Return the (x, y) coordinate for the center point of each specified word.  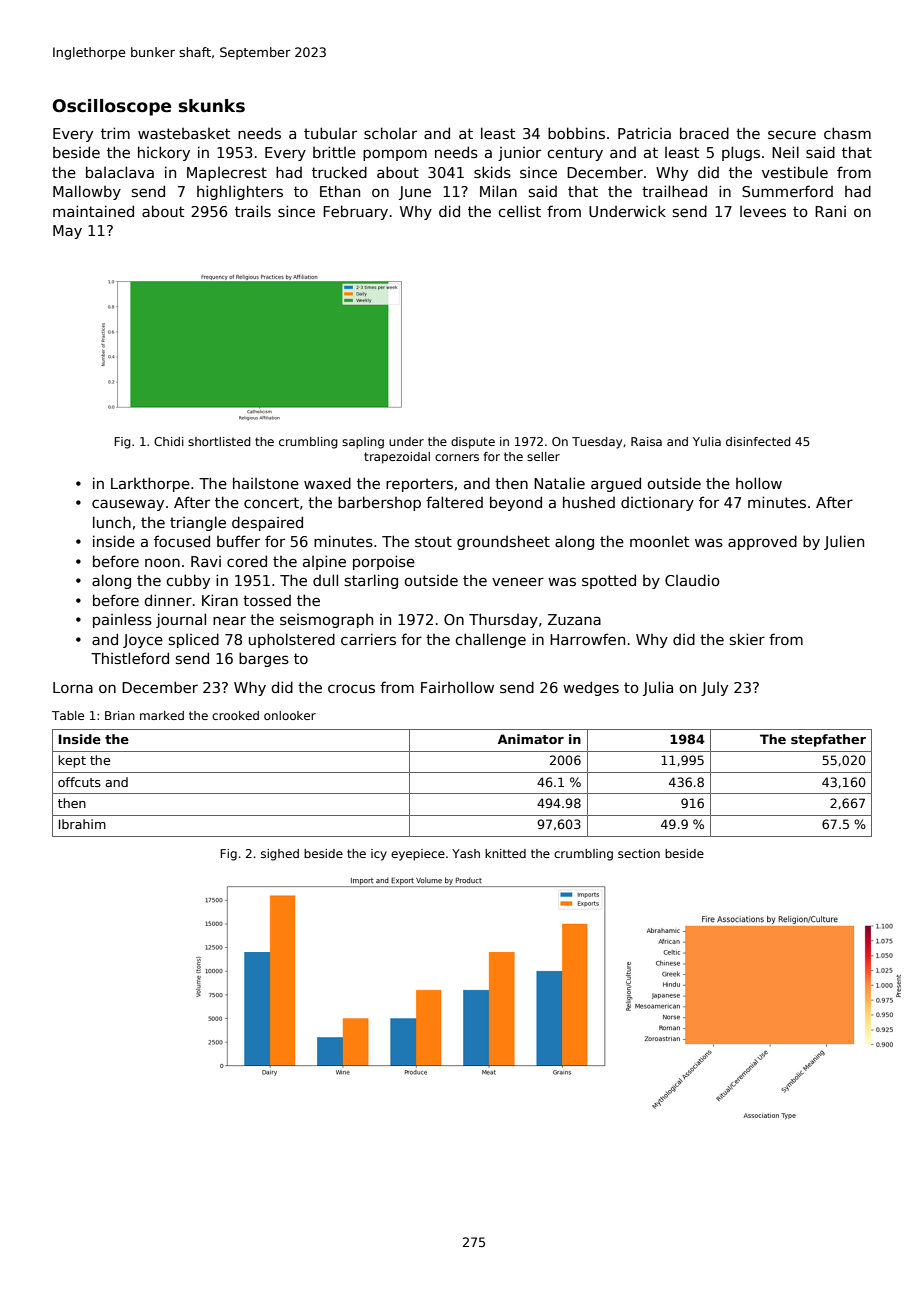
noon (162, 562)
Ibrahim (82, 824)
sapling (363, 443)
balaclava (120, 172)
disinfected (758, 441)
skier (747, 639)
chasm (847, 133)
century (575, 154)
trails (253, 211)
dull (325, 580)
